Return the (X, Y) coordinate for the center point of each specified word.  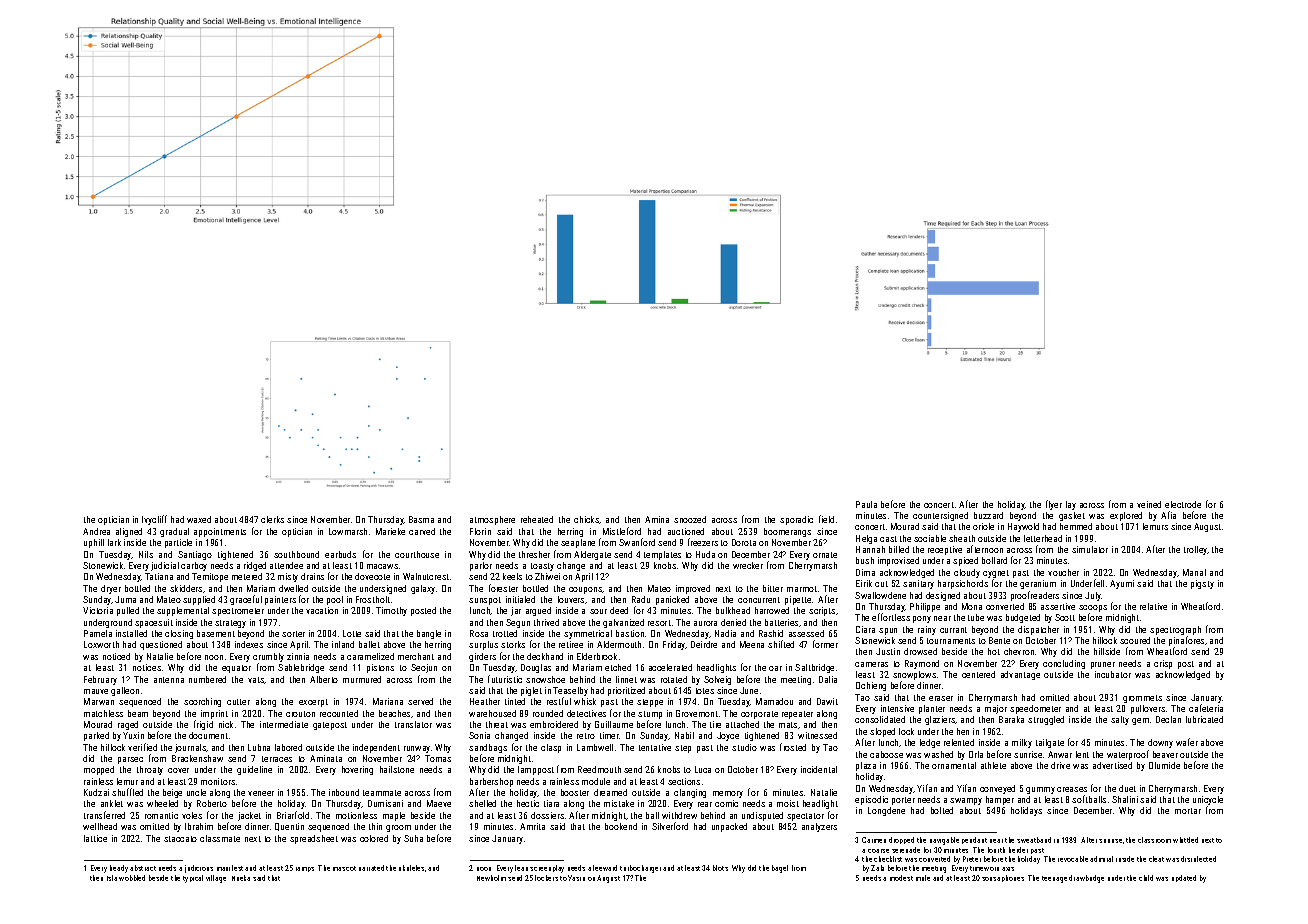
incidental (819, 769)
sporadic (796, 520)
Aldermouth (619, 644)
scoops (1093, 608)
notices (147, 667)
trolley (1195, 550)
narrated (371, 868)
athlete (993, 765)
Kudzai (96, 792)
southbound (296, 554)
